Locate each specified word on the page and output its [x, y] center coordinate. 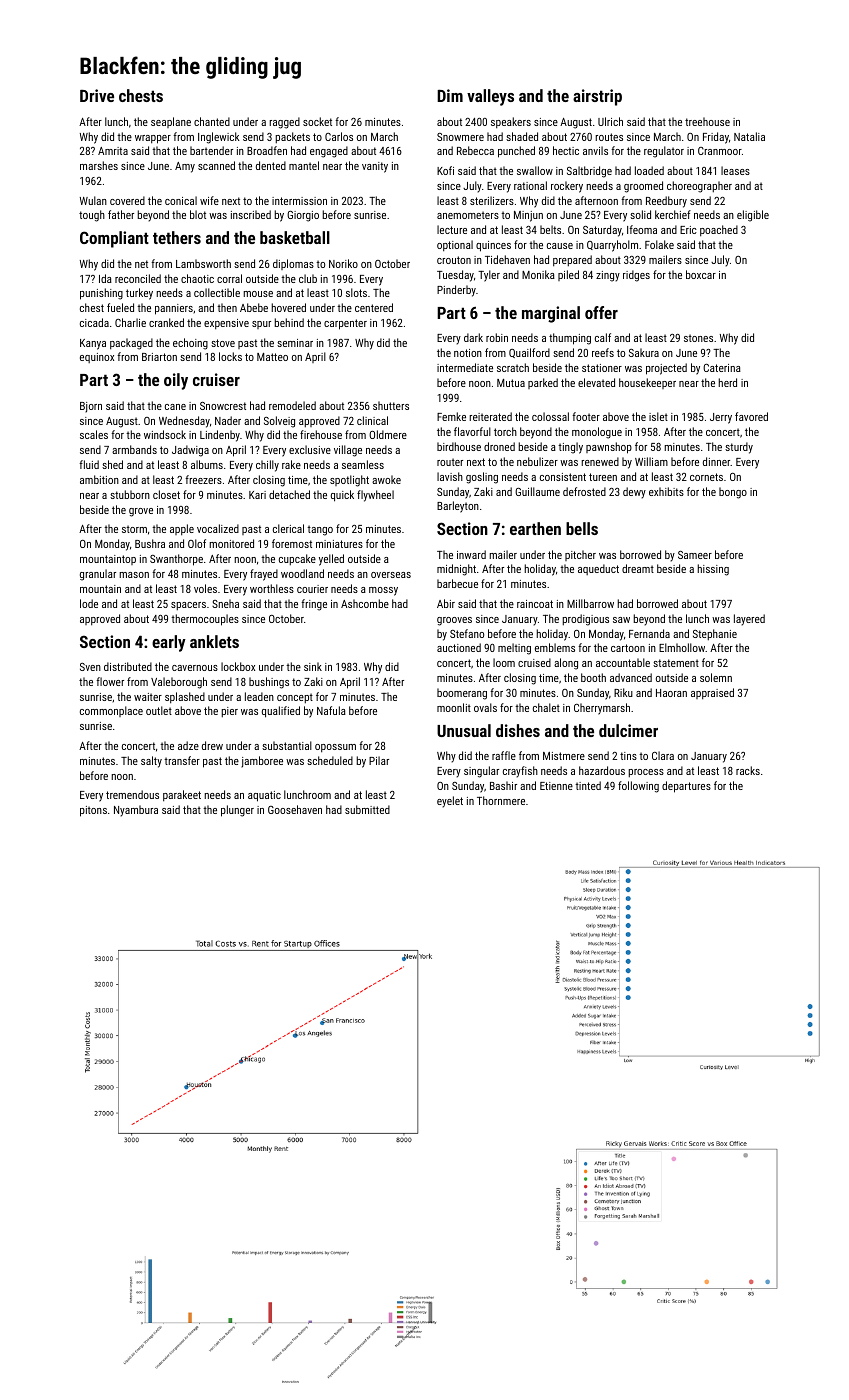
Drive [97, 95]
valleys [490, 97]
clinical [372, 420]
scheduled [330, 760]
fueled [120, 307]
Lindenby [220, 436]
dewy [634, 493]
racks [748, 770]
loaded [649, 170]
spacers [188, 606]
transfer [182, 760]
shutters [391, 405]
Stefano [467, 633]
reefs [603, 352]
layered [749, 620]
